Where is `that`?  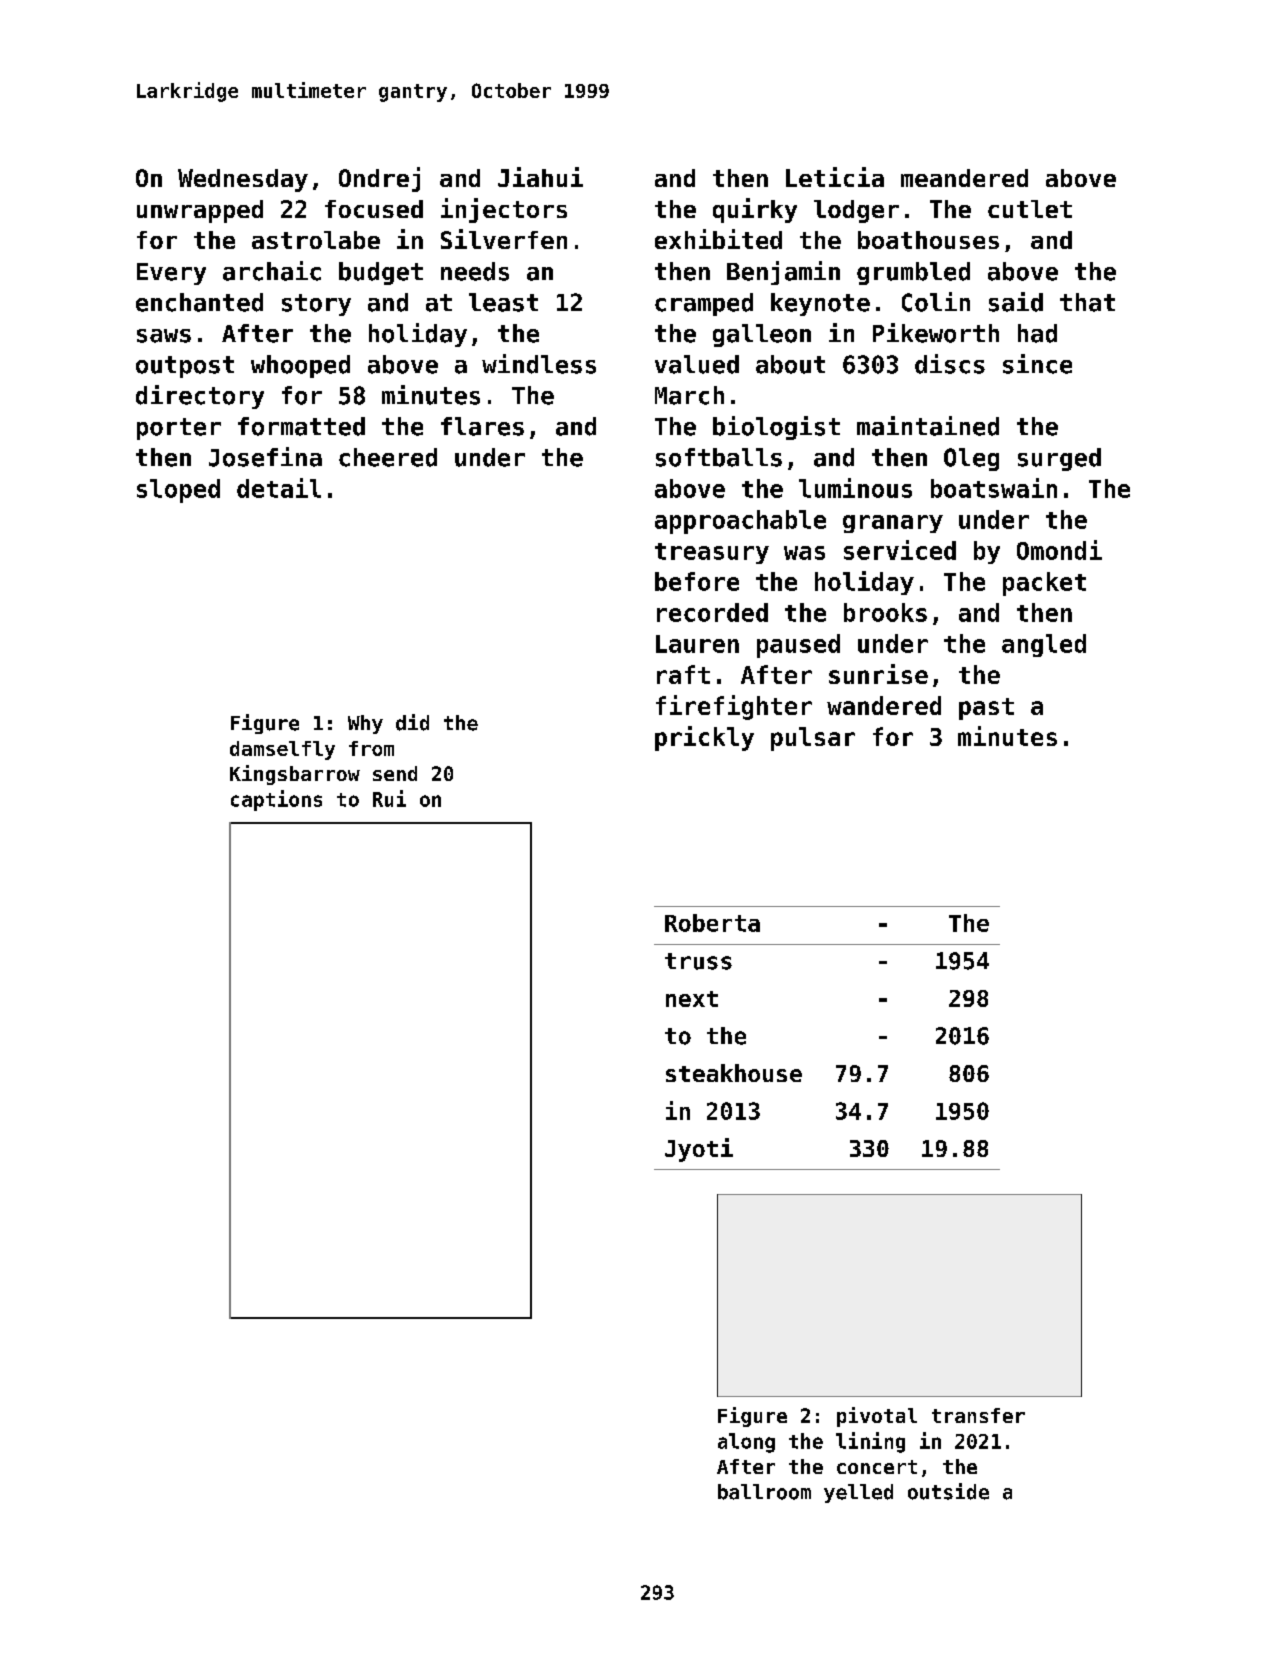 that is located at coordinates (1087, 302).
